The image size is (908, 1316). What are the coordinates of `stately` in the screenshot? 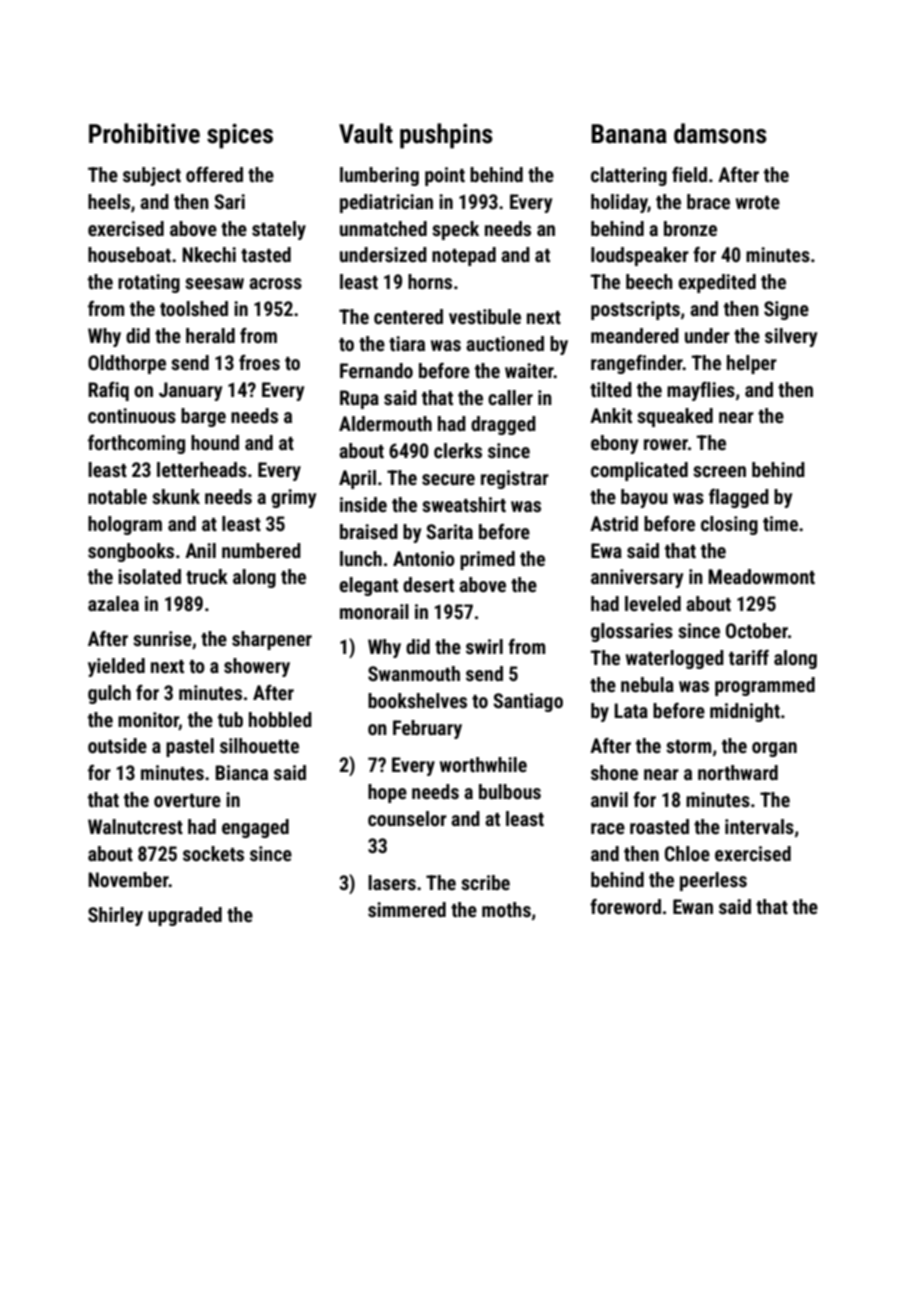 It's located at (279, 230).
